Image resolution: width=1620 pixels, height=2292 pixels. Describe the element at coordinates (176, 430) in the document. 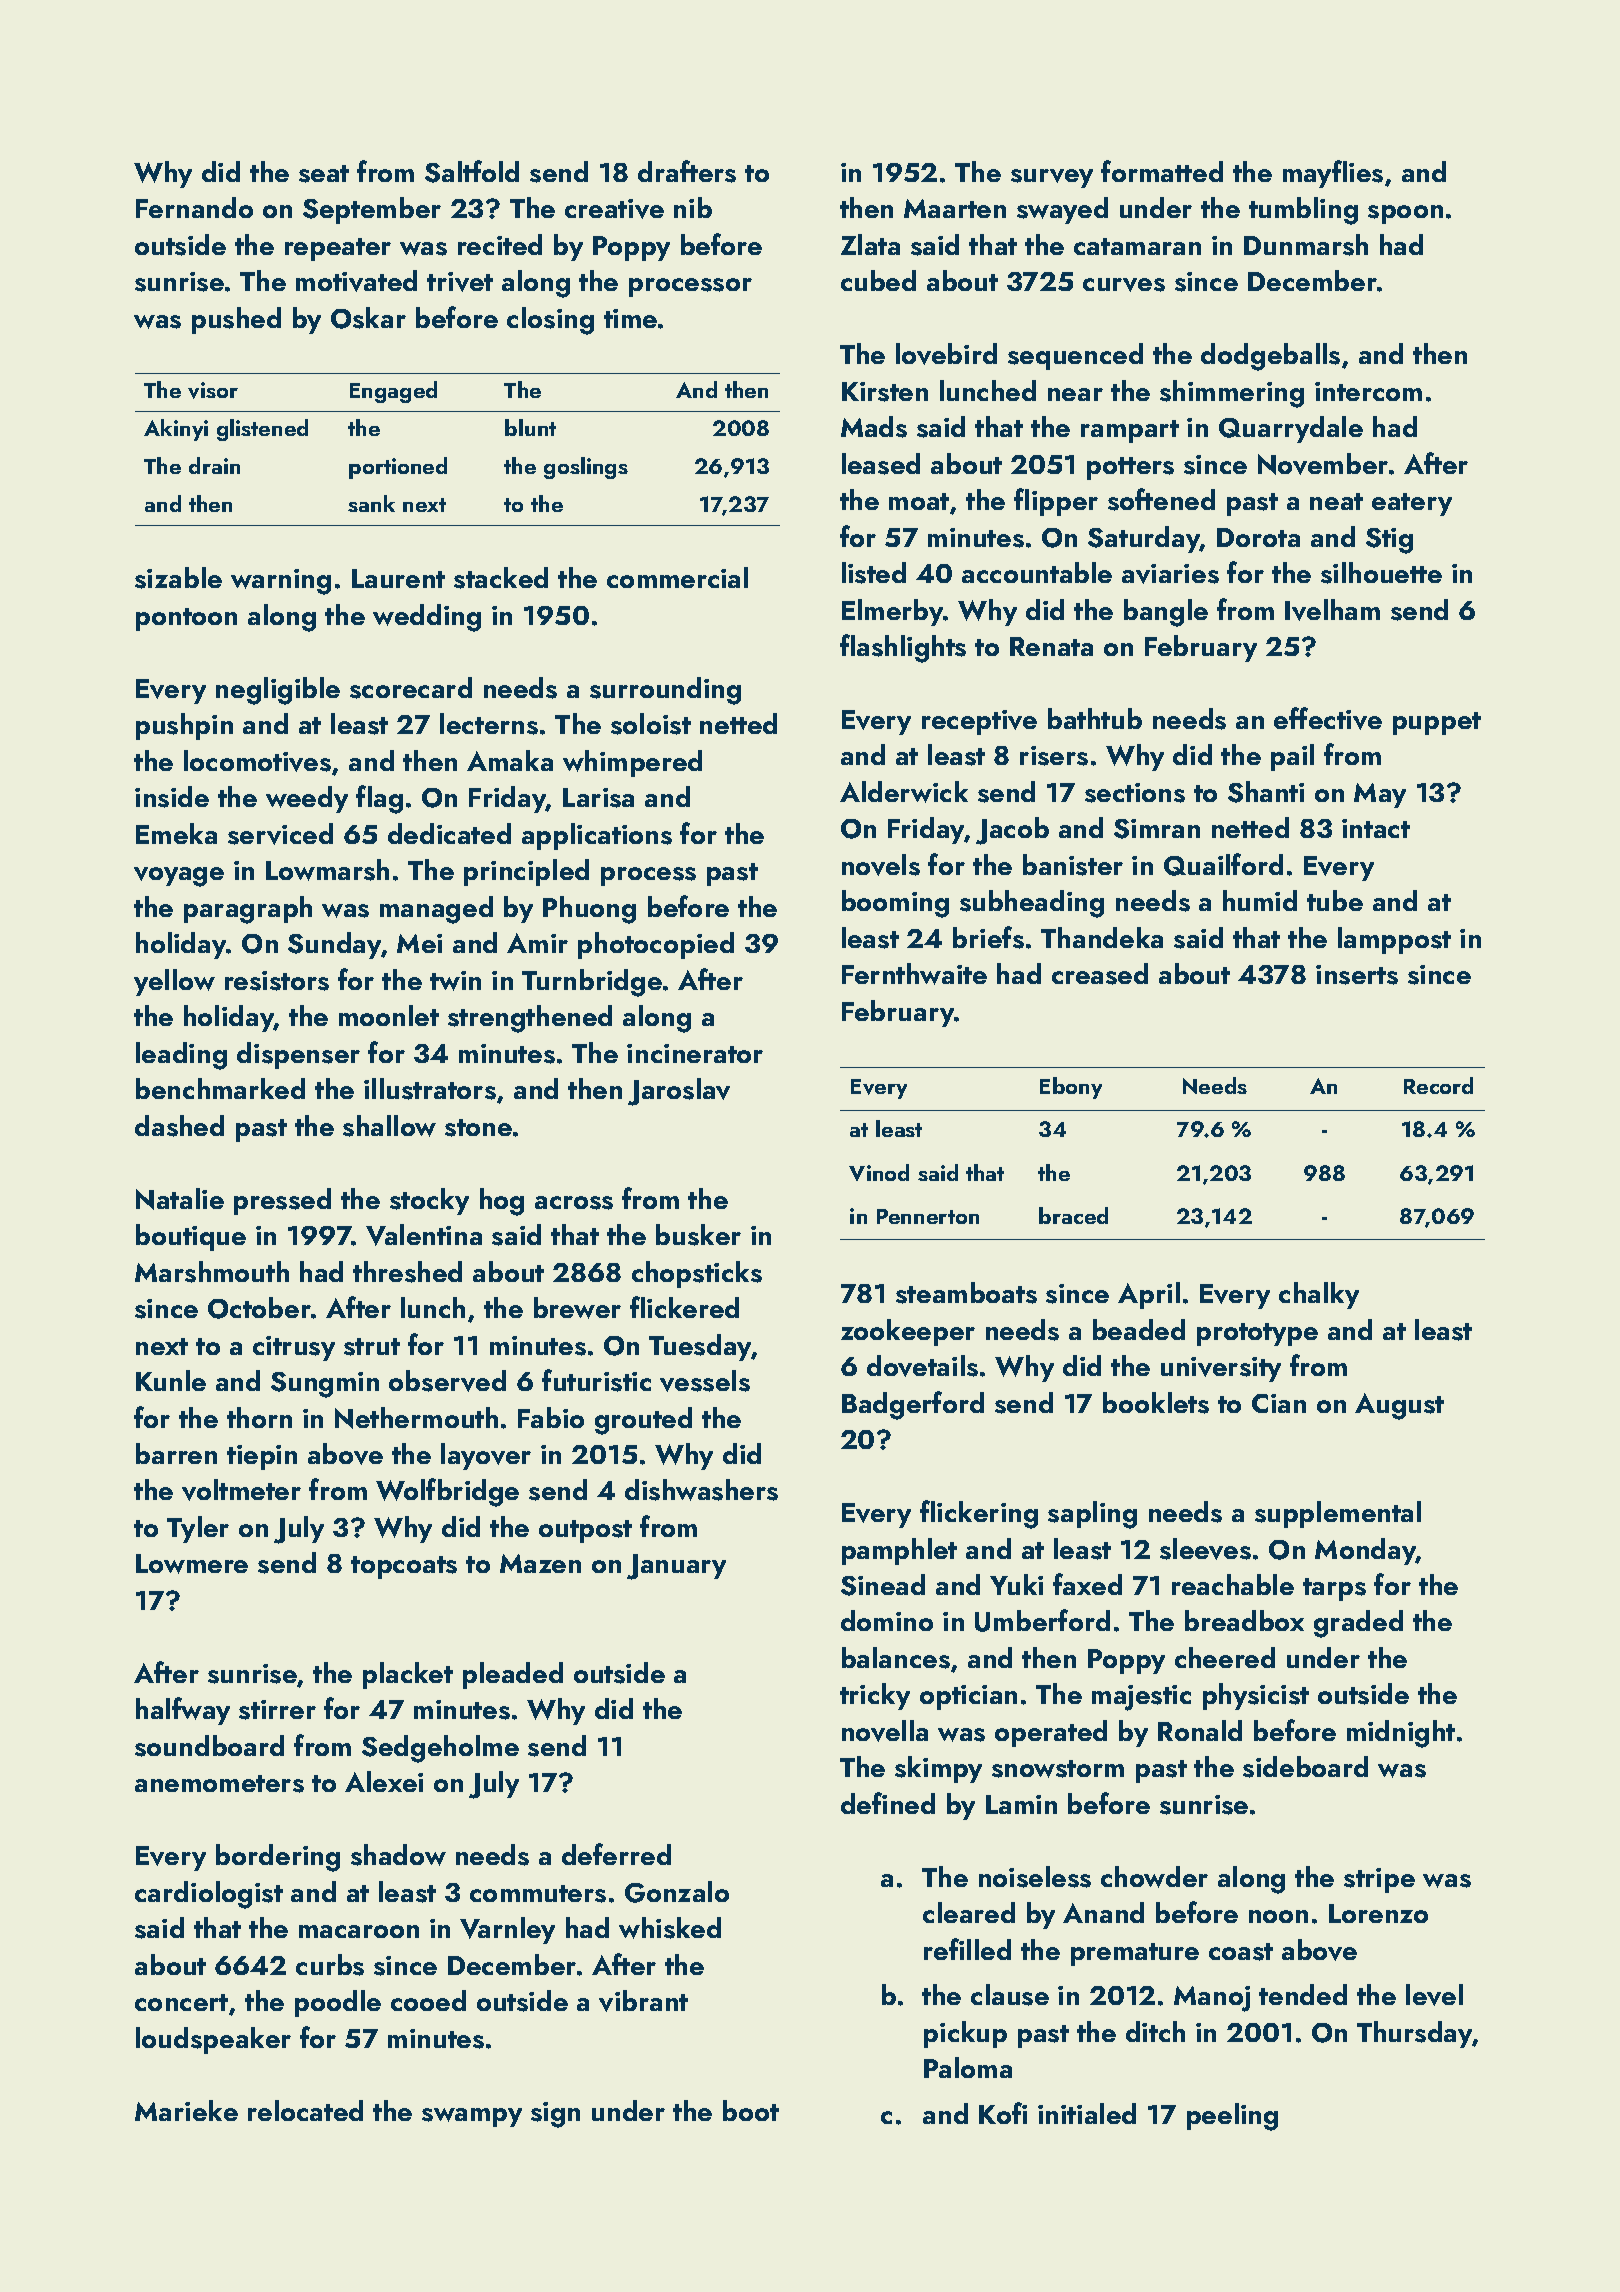

I see `Akinyi` at that location.
